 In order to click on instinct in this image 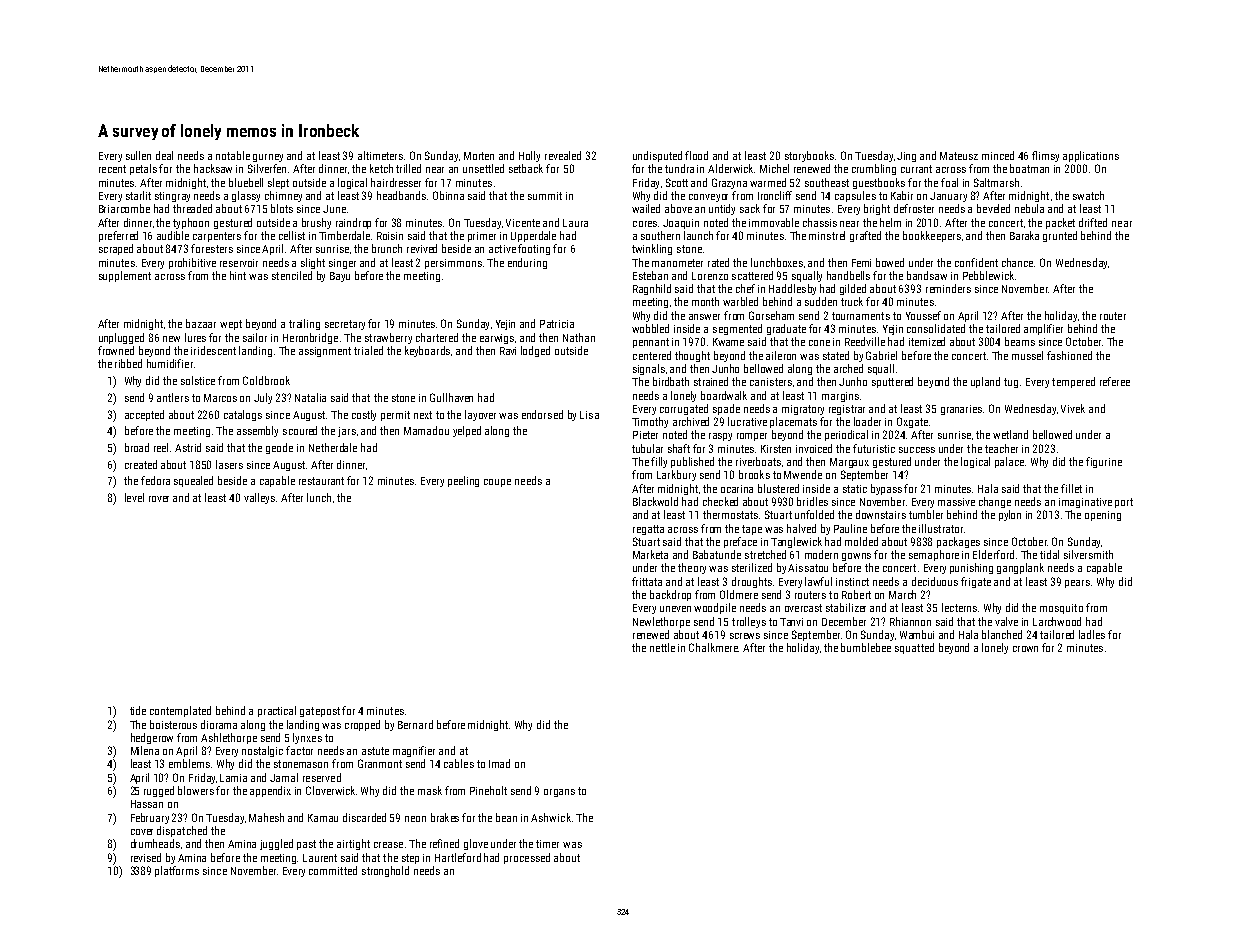, I will do `click(852, 582)`.
